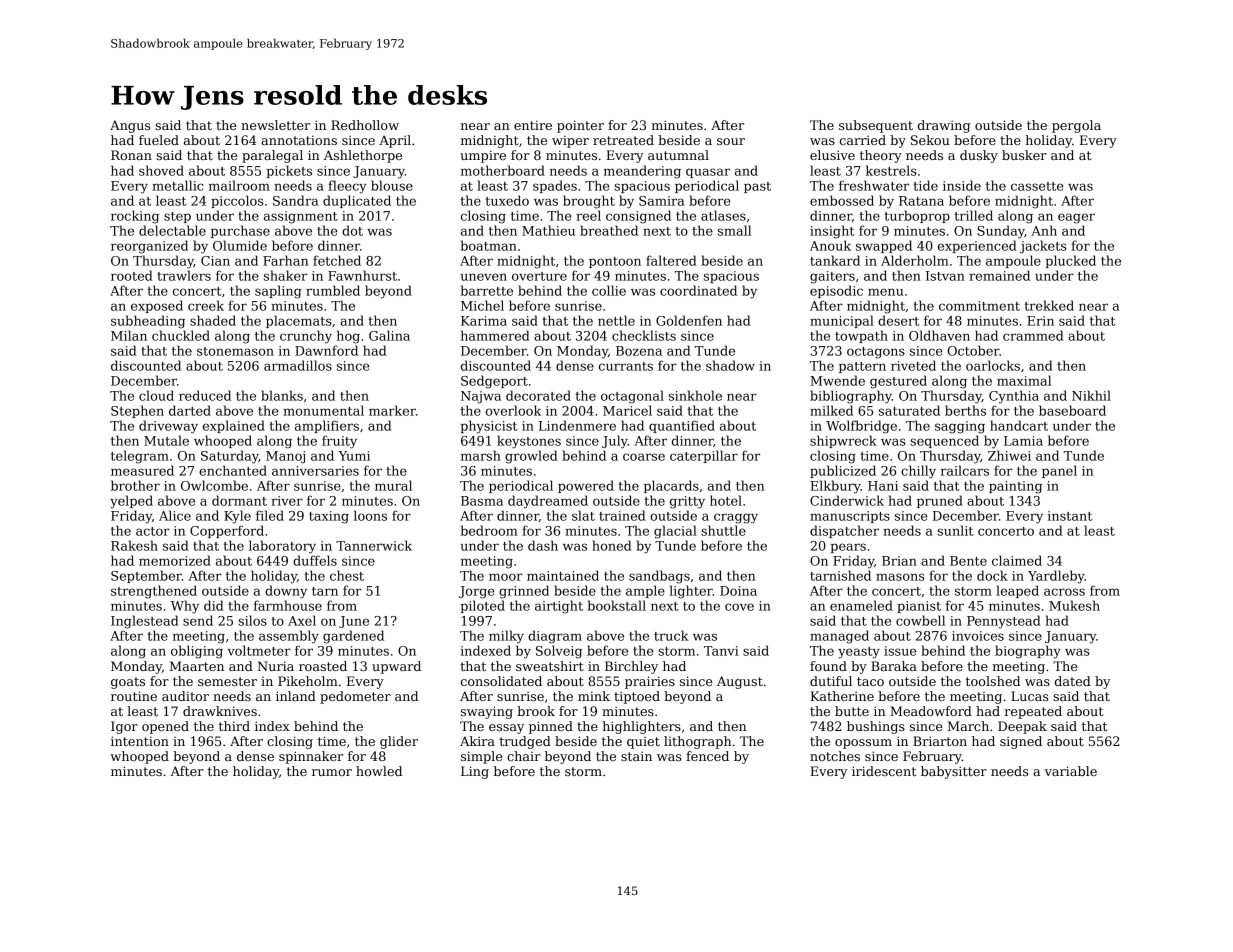 The width and height of the document is (1233, 952). I want to click on Najwa, so click(481, 397).
